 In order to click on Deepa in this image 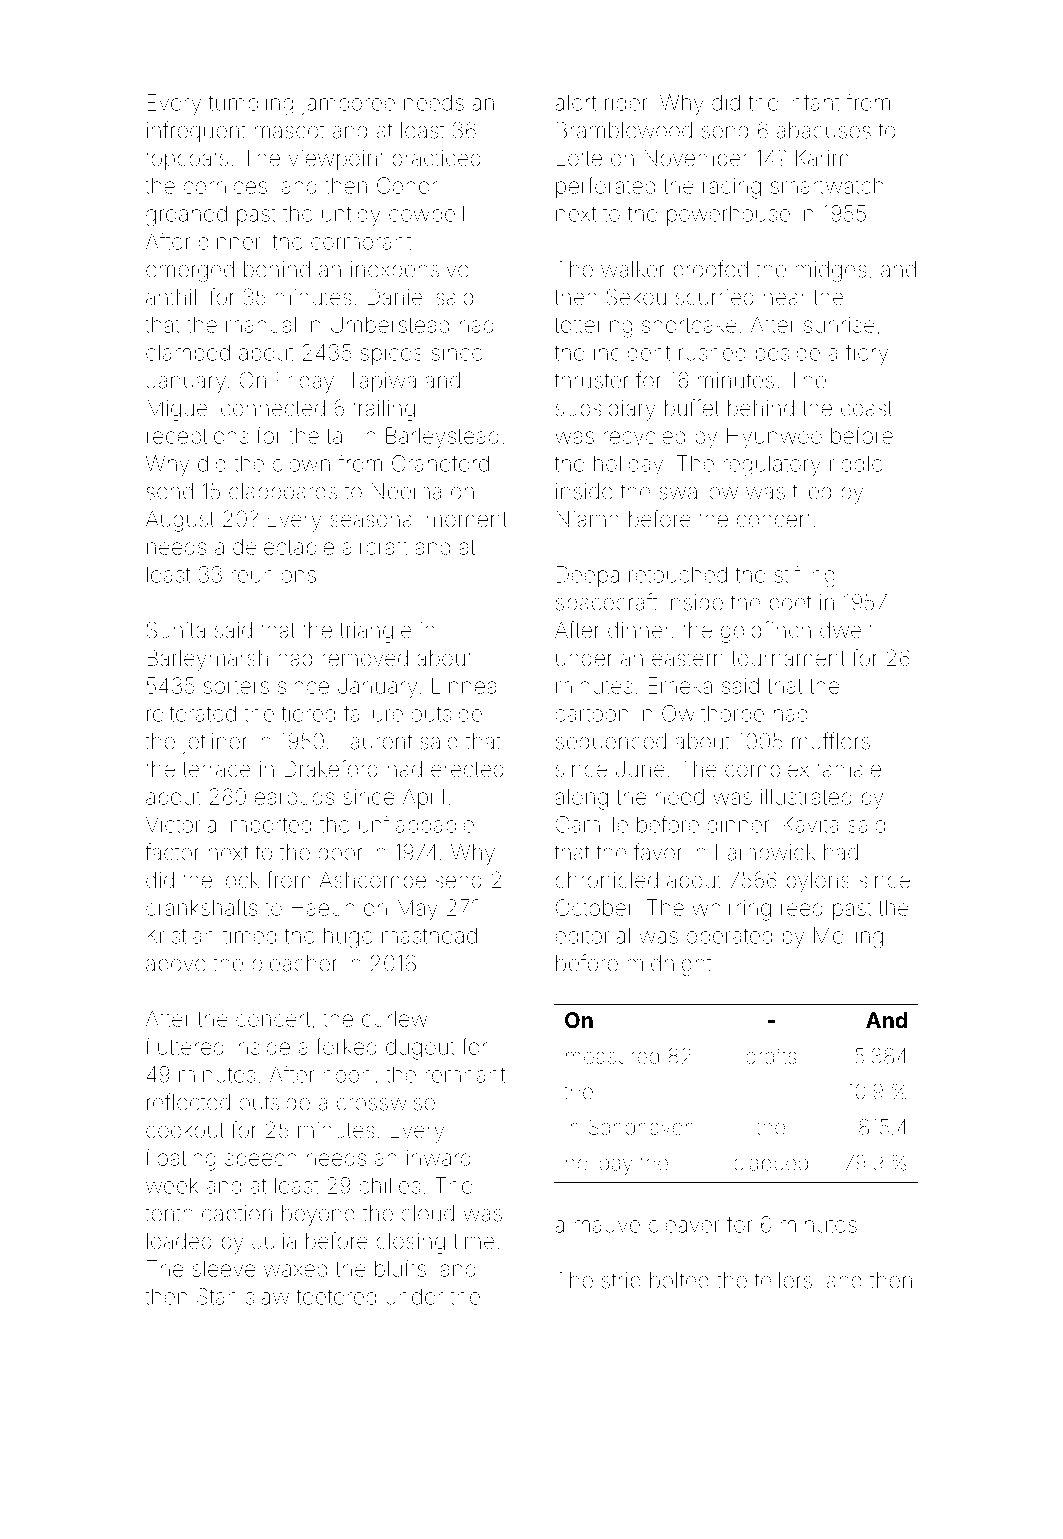, I will do `click(588, 576)`.
